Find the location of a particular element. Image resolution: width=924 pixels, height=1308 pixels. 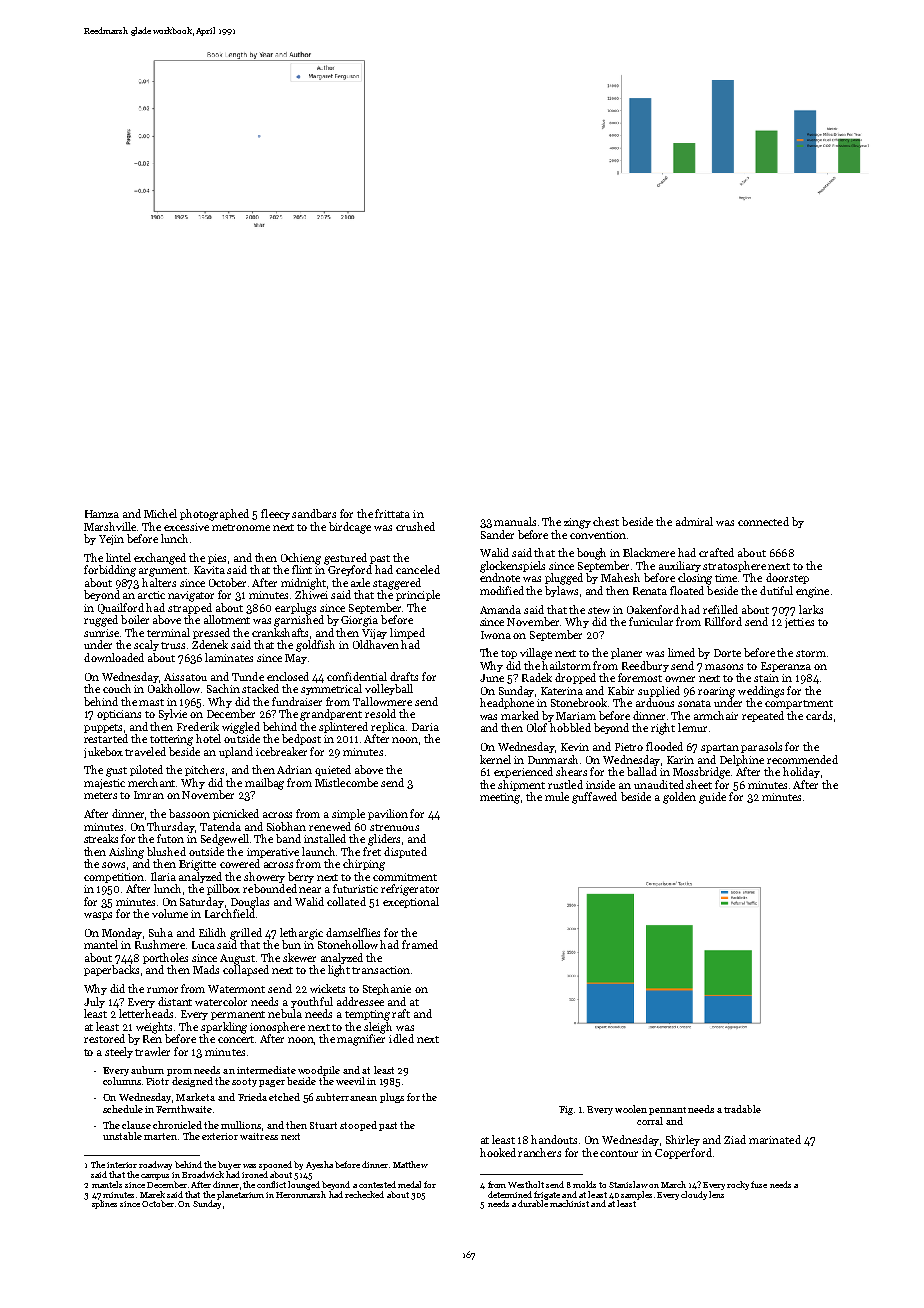

schedule is located at coordinates (123, 1109).
